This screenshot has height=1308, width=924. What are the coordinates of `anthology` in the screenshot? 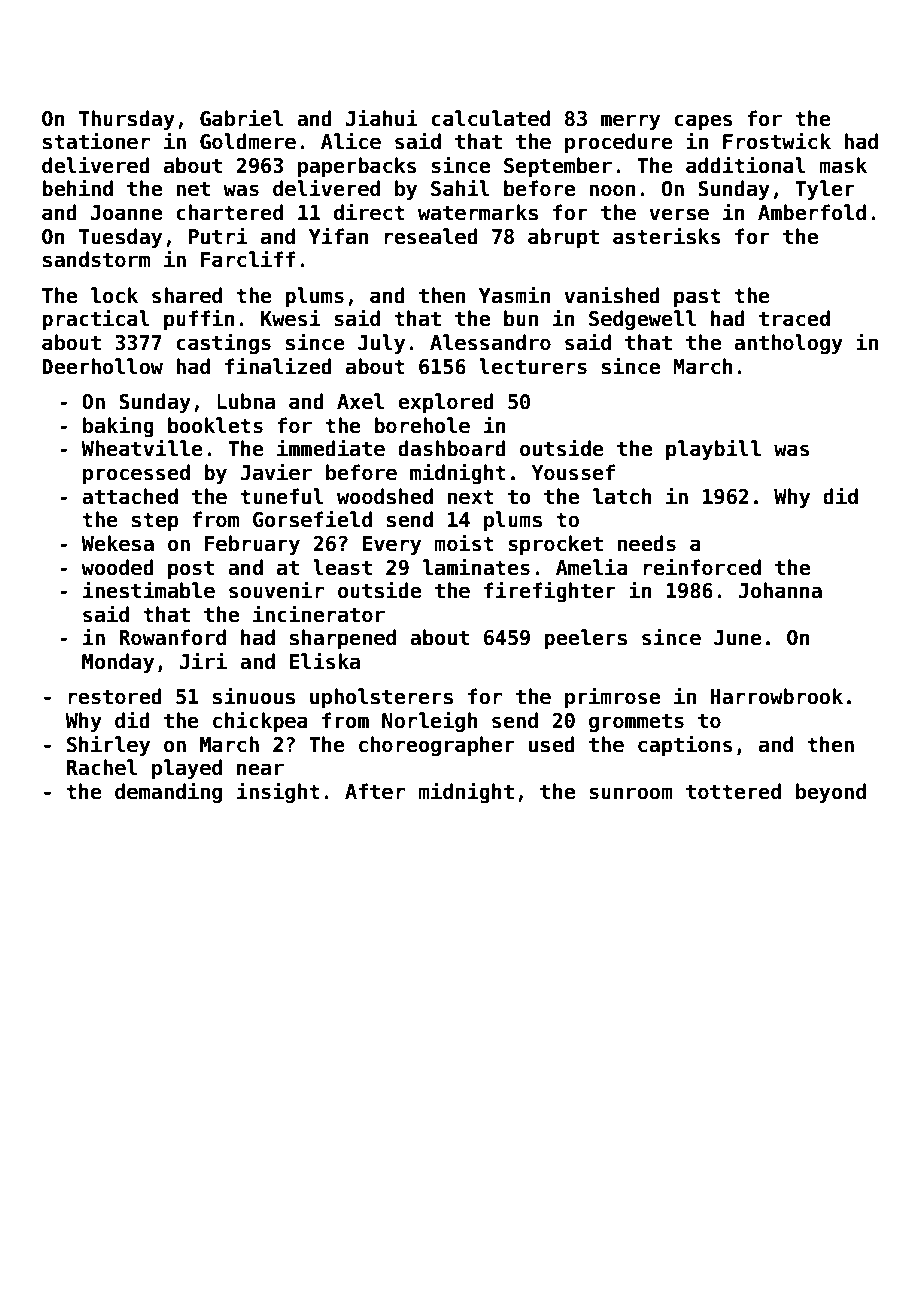 It's located at (788, 344).
